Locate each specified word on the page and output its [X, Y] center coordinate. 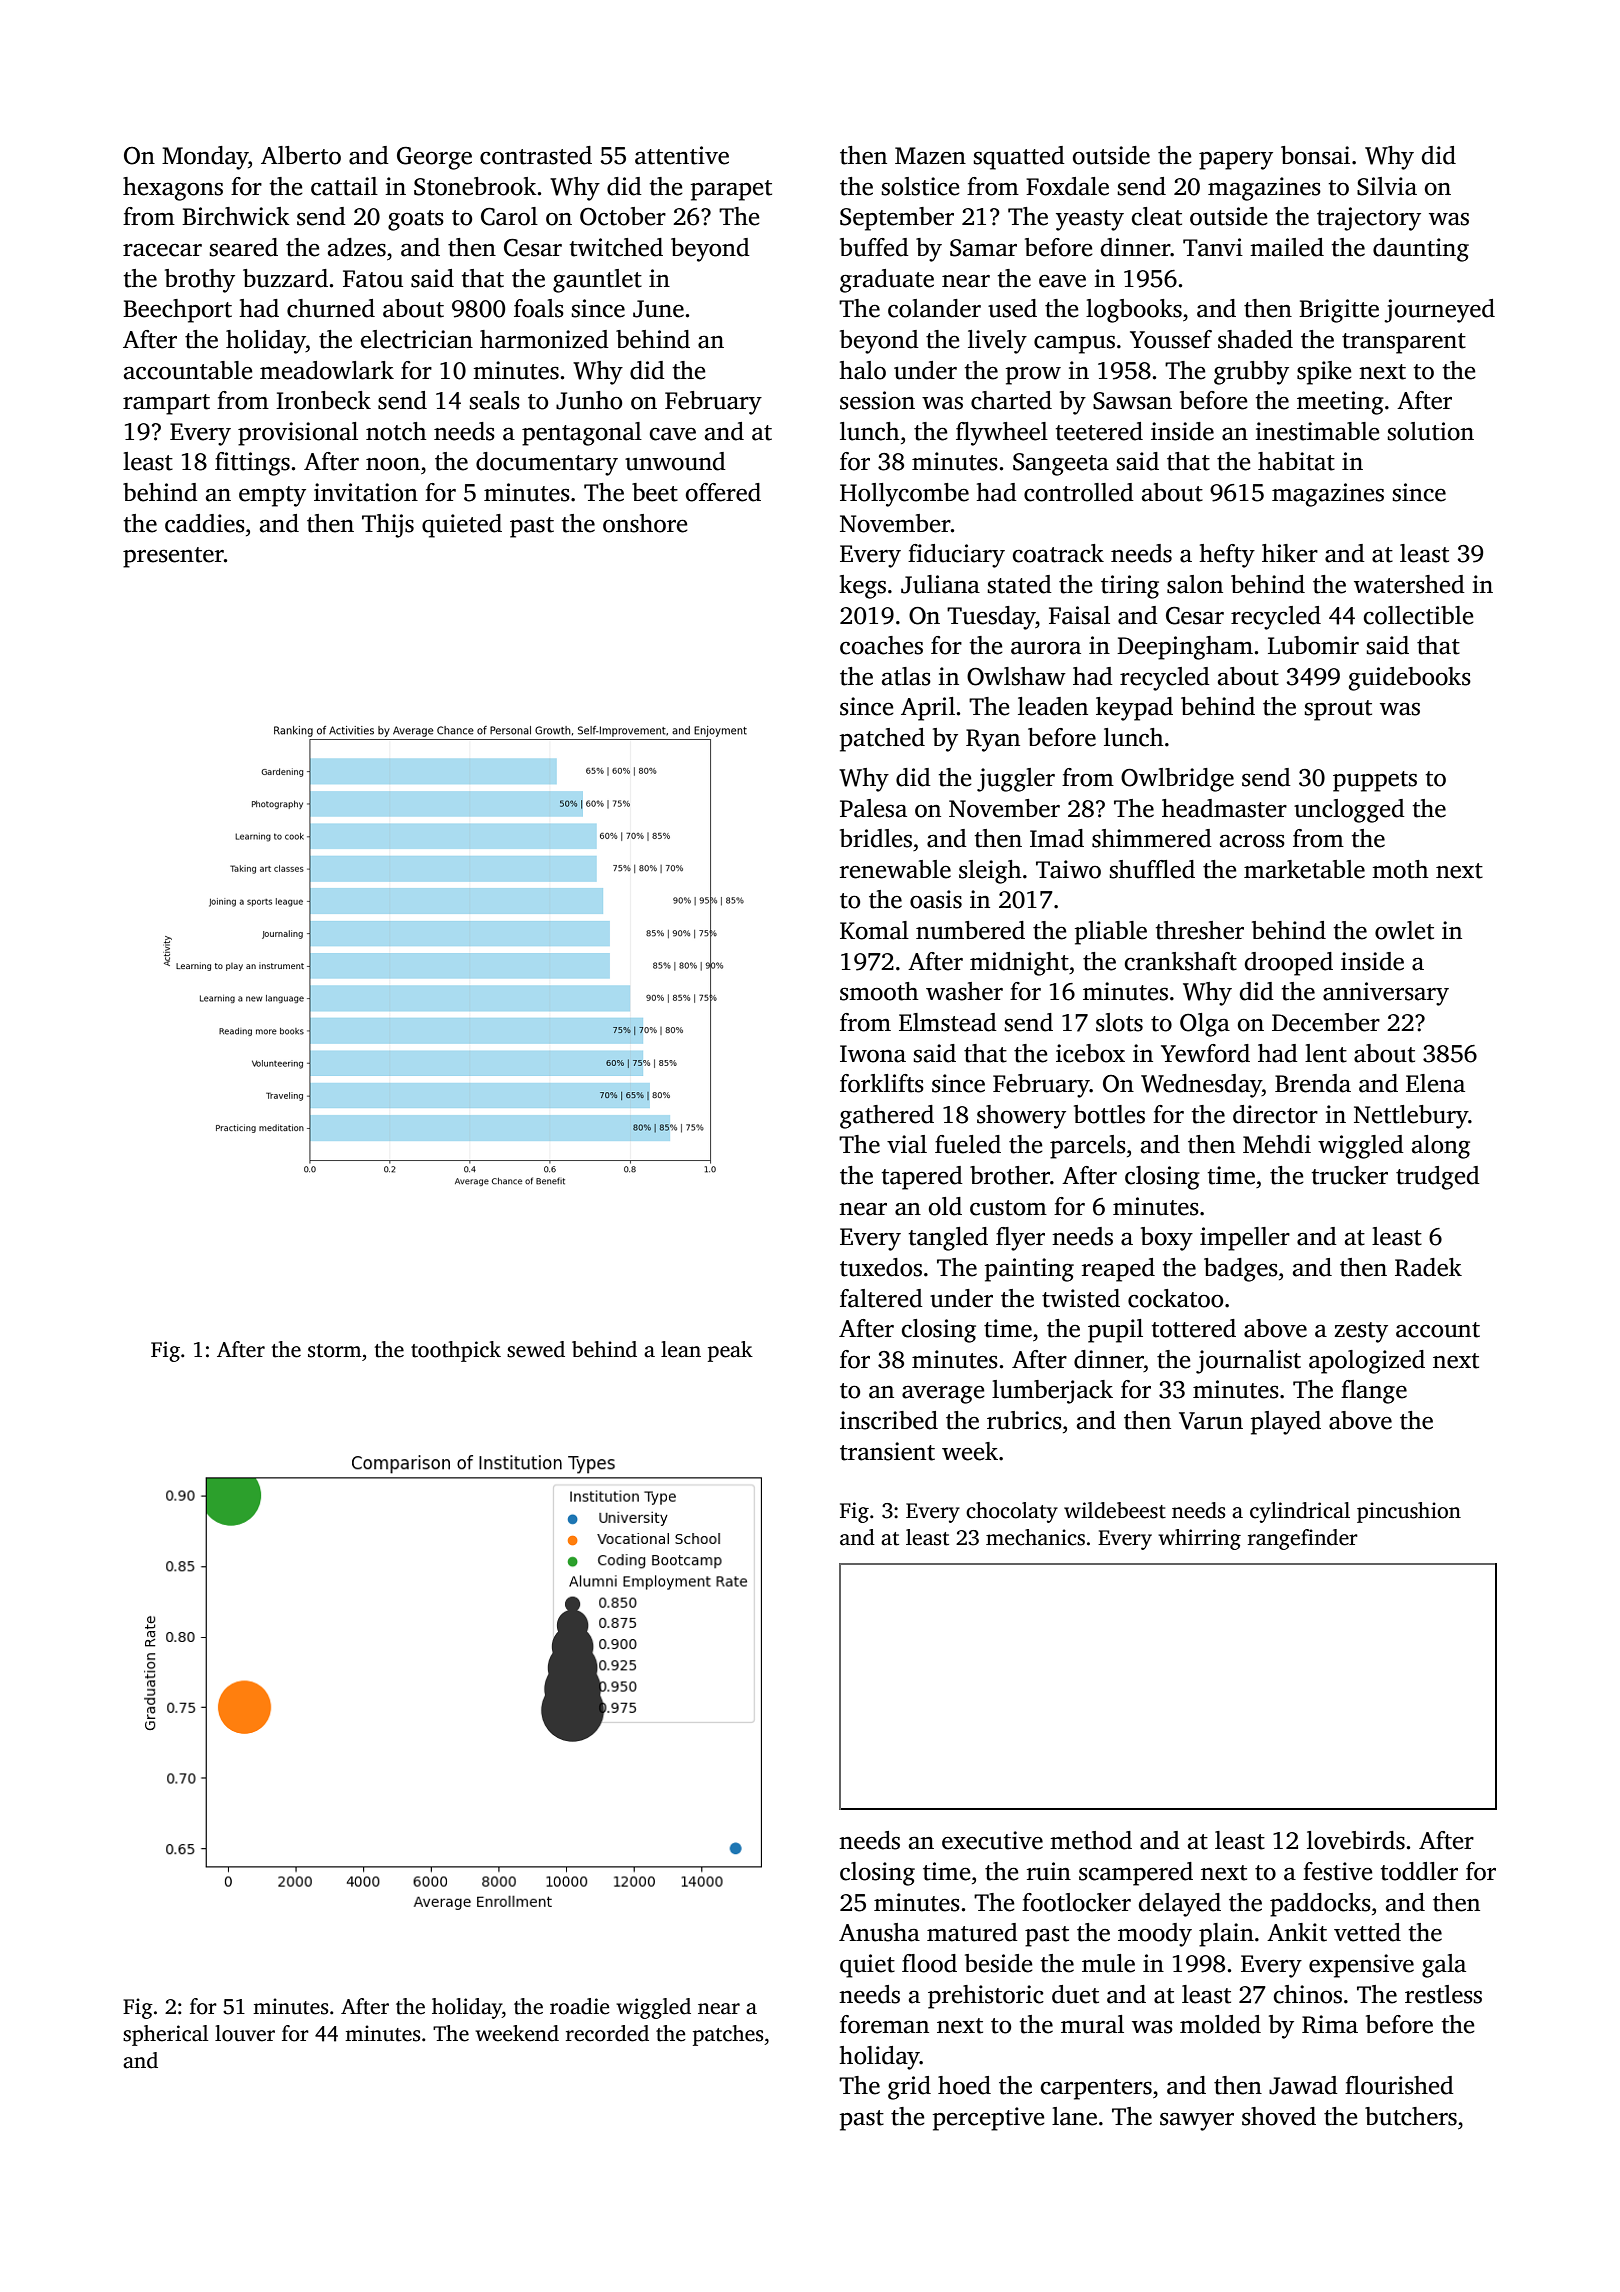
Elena [1435, 1083]
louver [245, 2033]
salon [1195, 584]
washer [964, 991]
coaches [881, 645]
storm [335, 1351]
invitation [366, 492]
